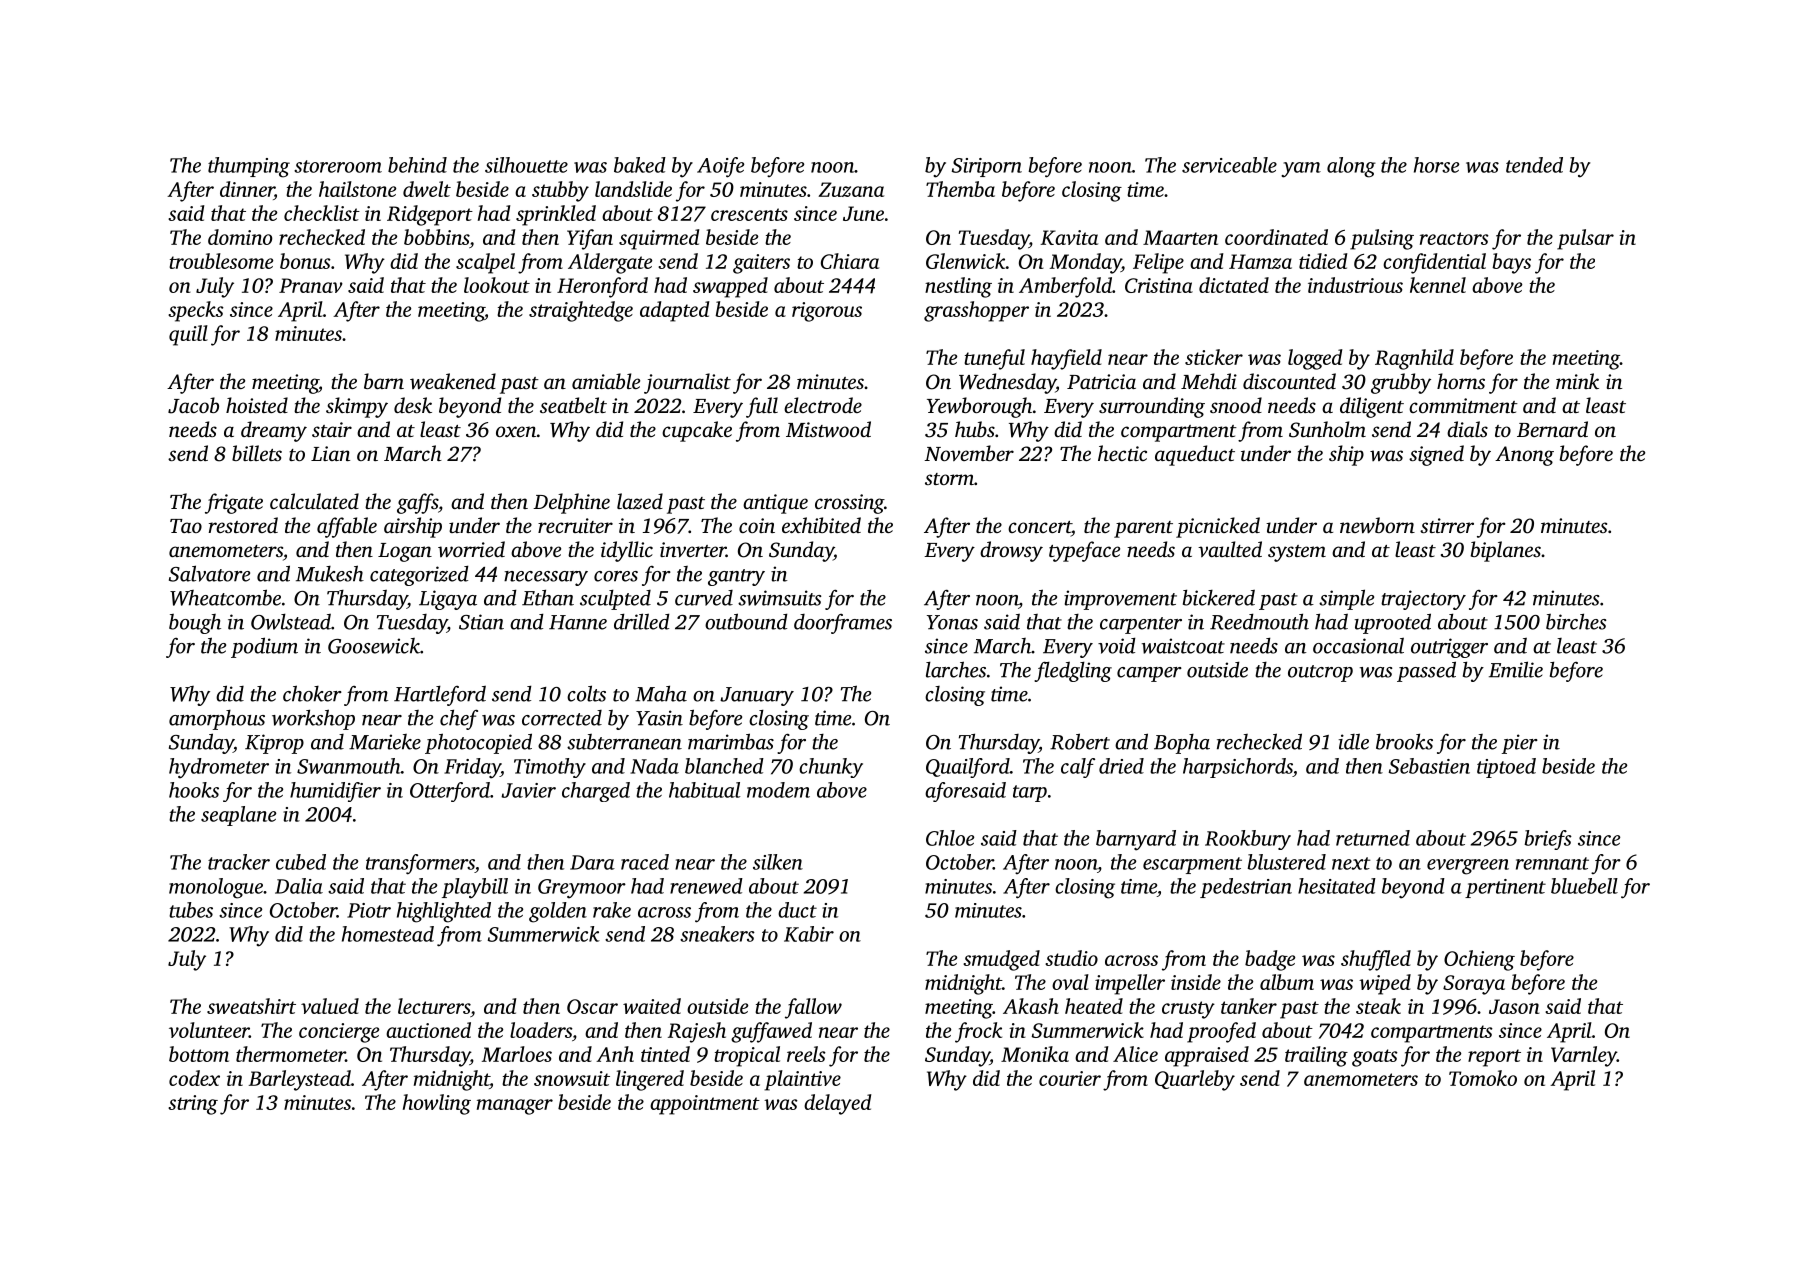 The image size is (1820, 1287). I want to click on exhibited, so click(821, 525).
